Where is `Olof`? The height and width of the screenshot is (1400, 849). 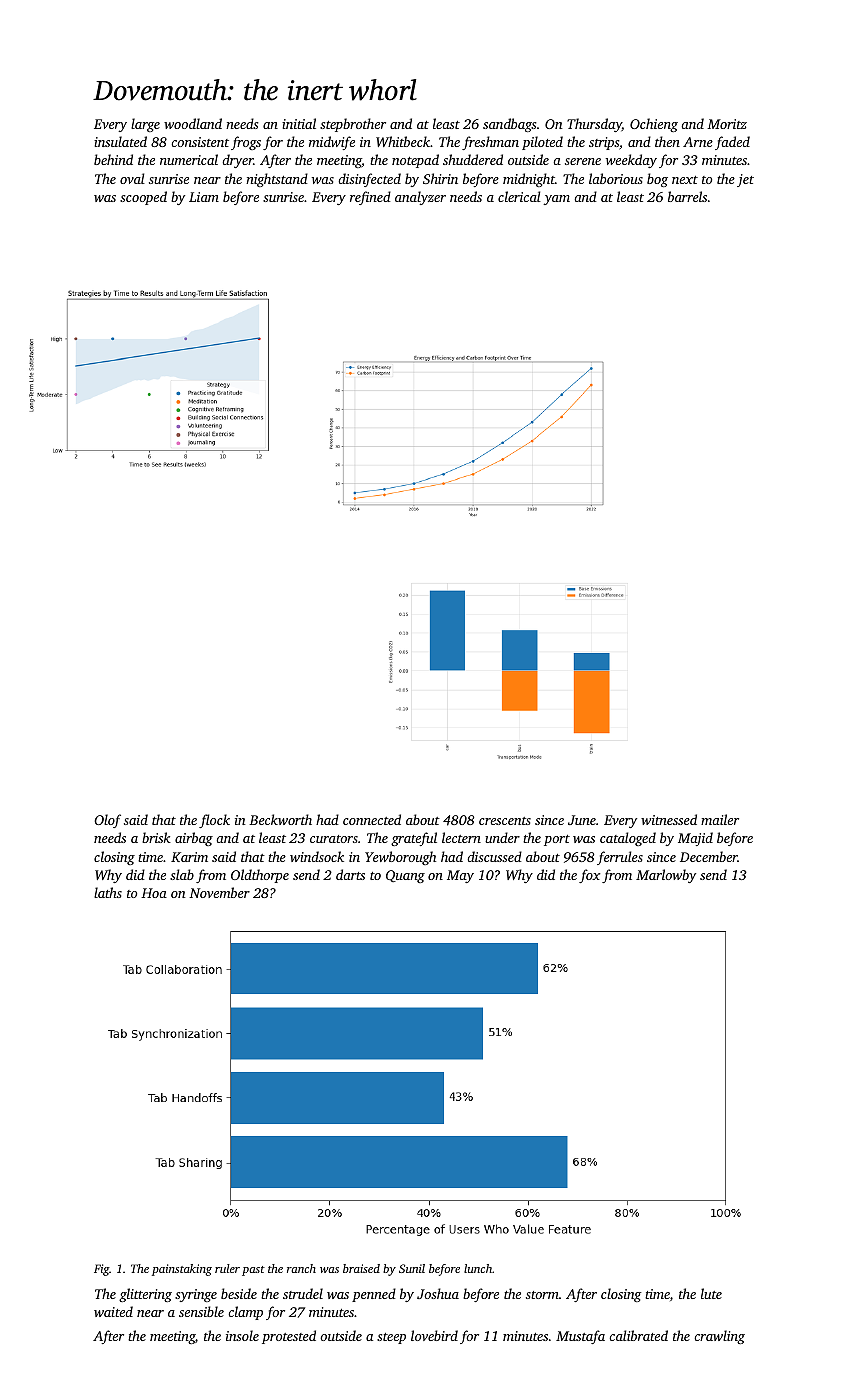 Olof is located at coordinates (107, 821).
